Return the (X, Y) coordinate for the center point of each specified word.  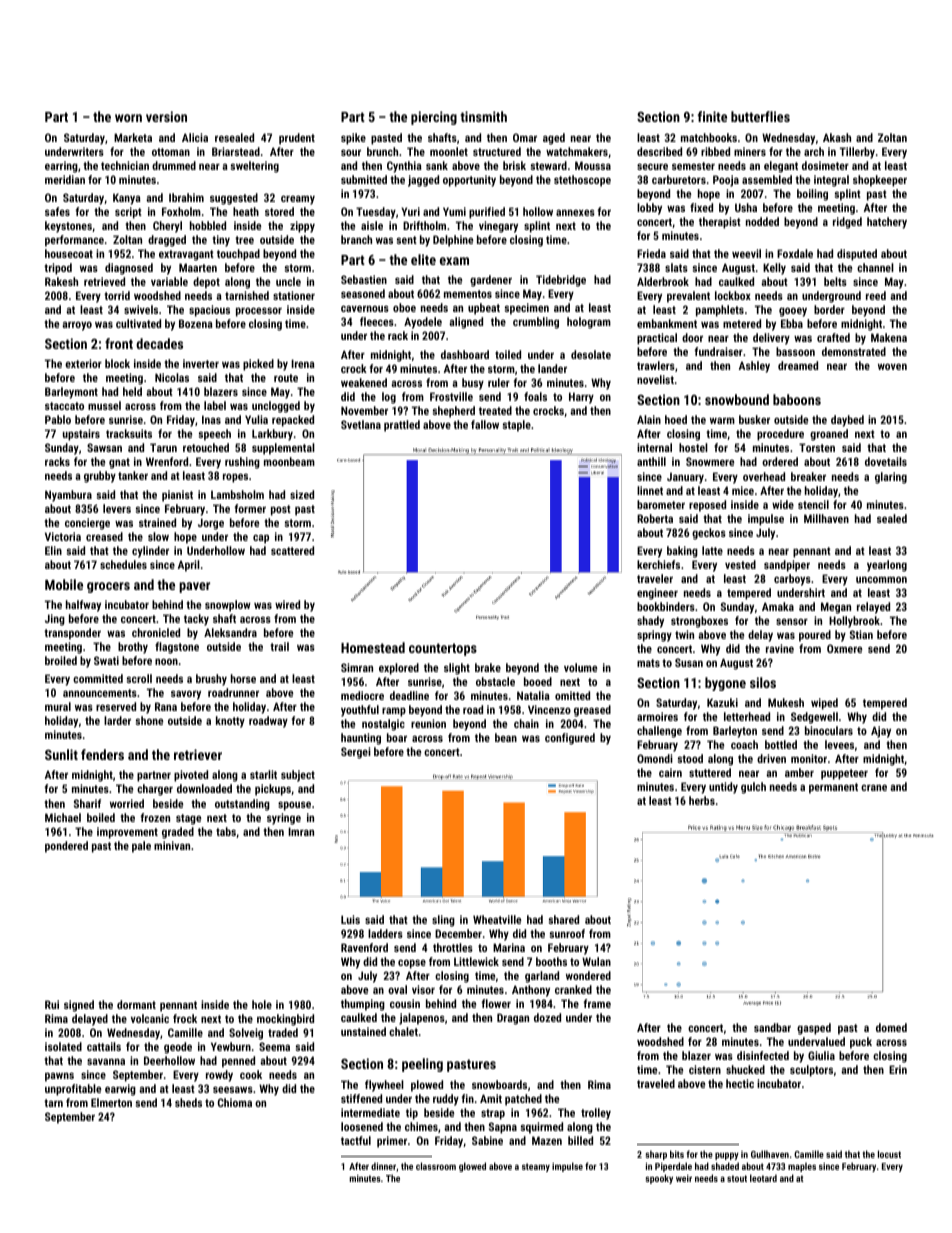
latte (712, 550)
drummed (174, 165)
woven (892, 366)
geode (178, 1048)
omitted (572, 695)
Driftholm (424, 225)
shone (149, 720)
